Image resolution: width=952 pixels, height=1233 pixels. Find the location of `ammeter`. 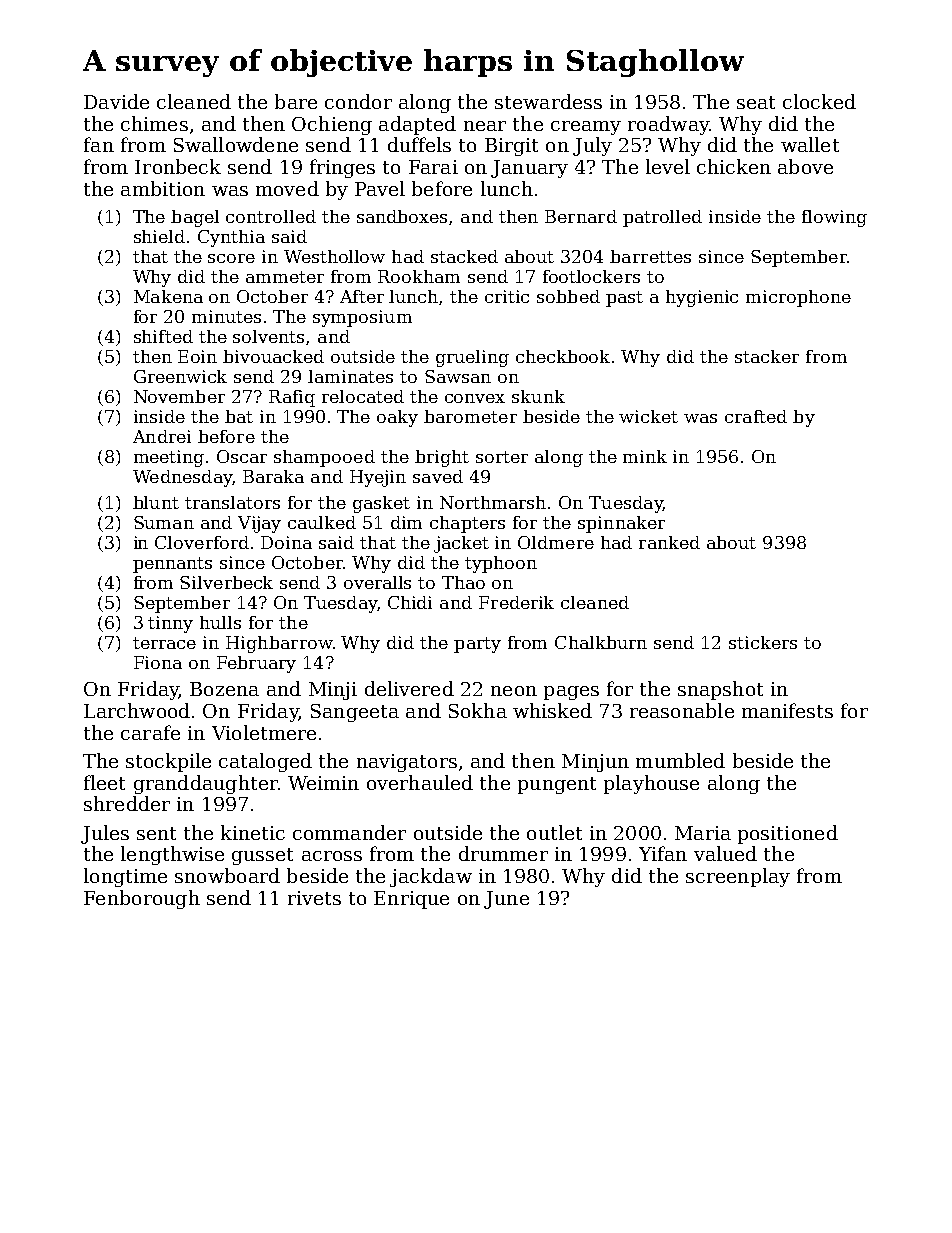

ammeter is located at coordinates (285, 277).
